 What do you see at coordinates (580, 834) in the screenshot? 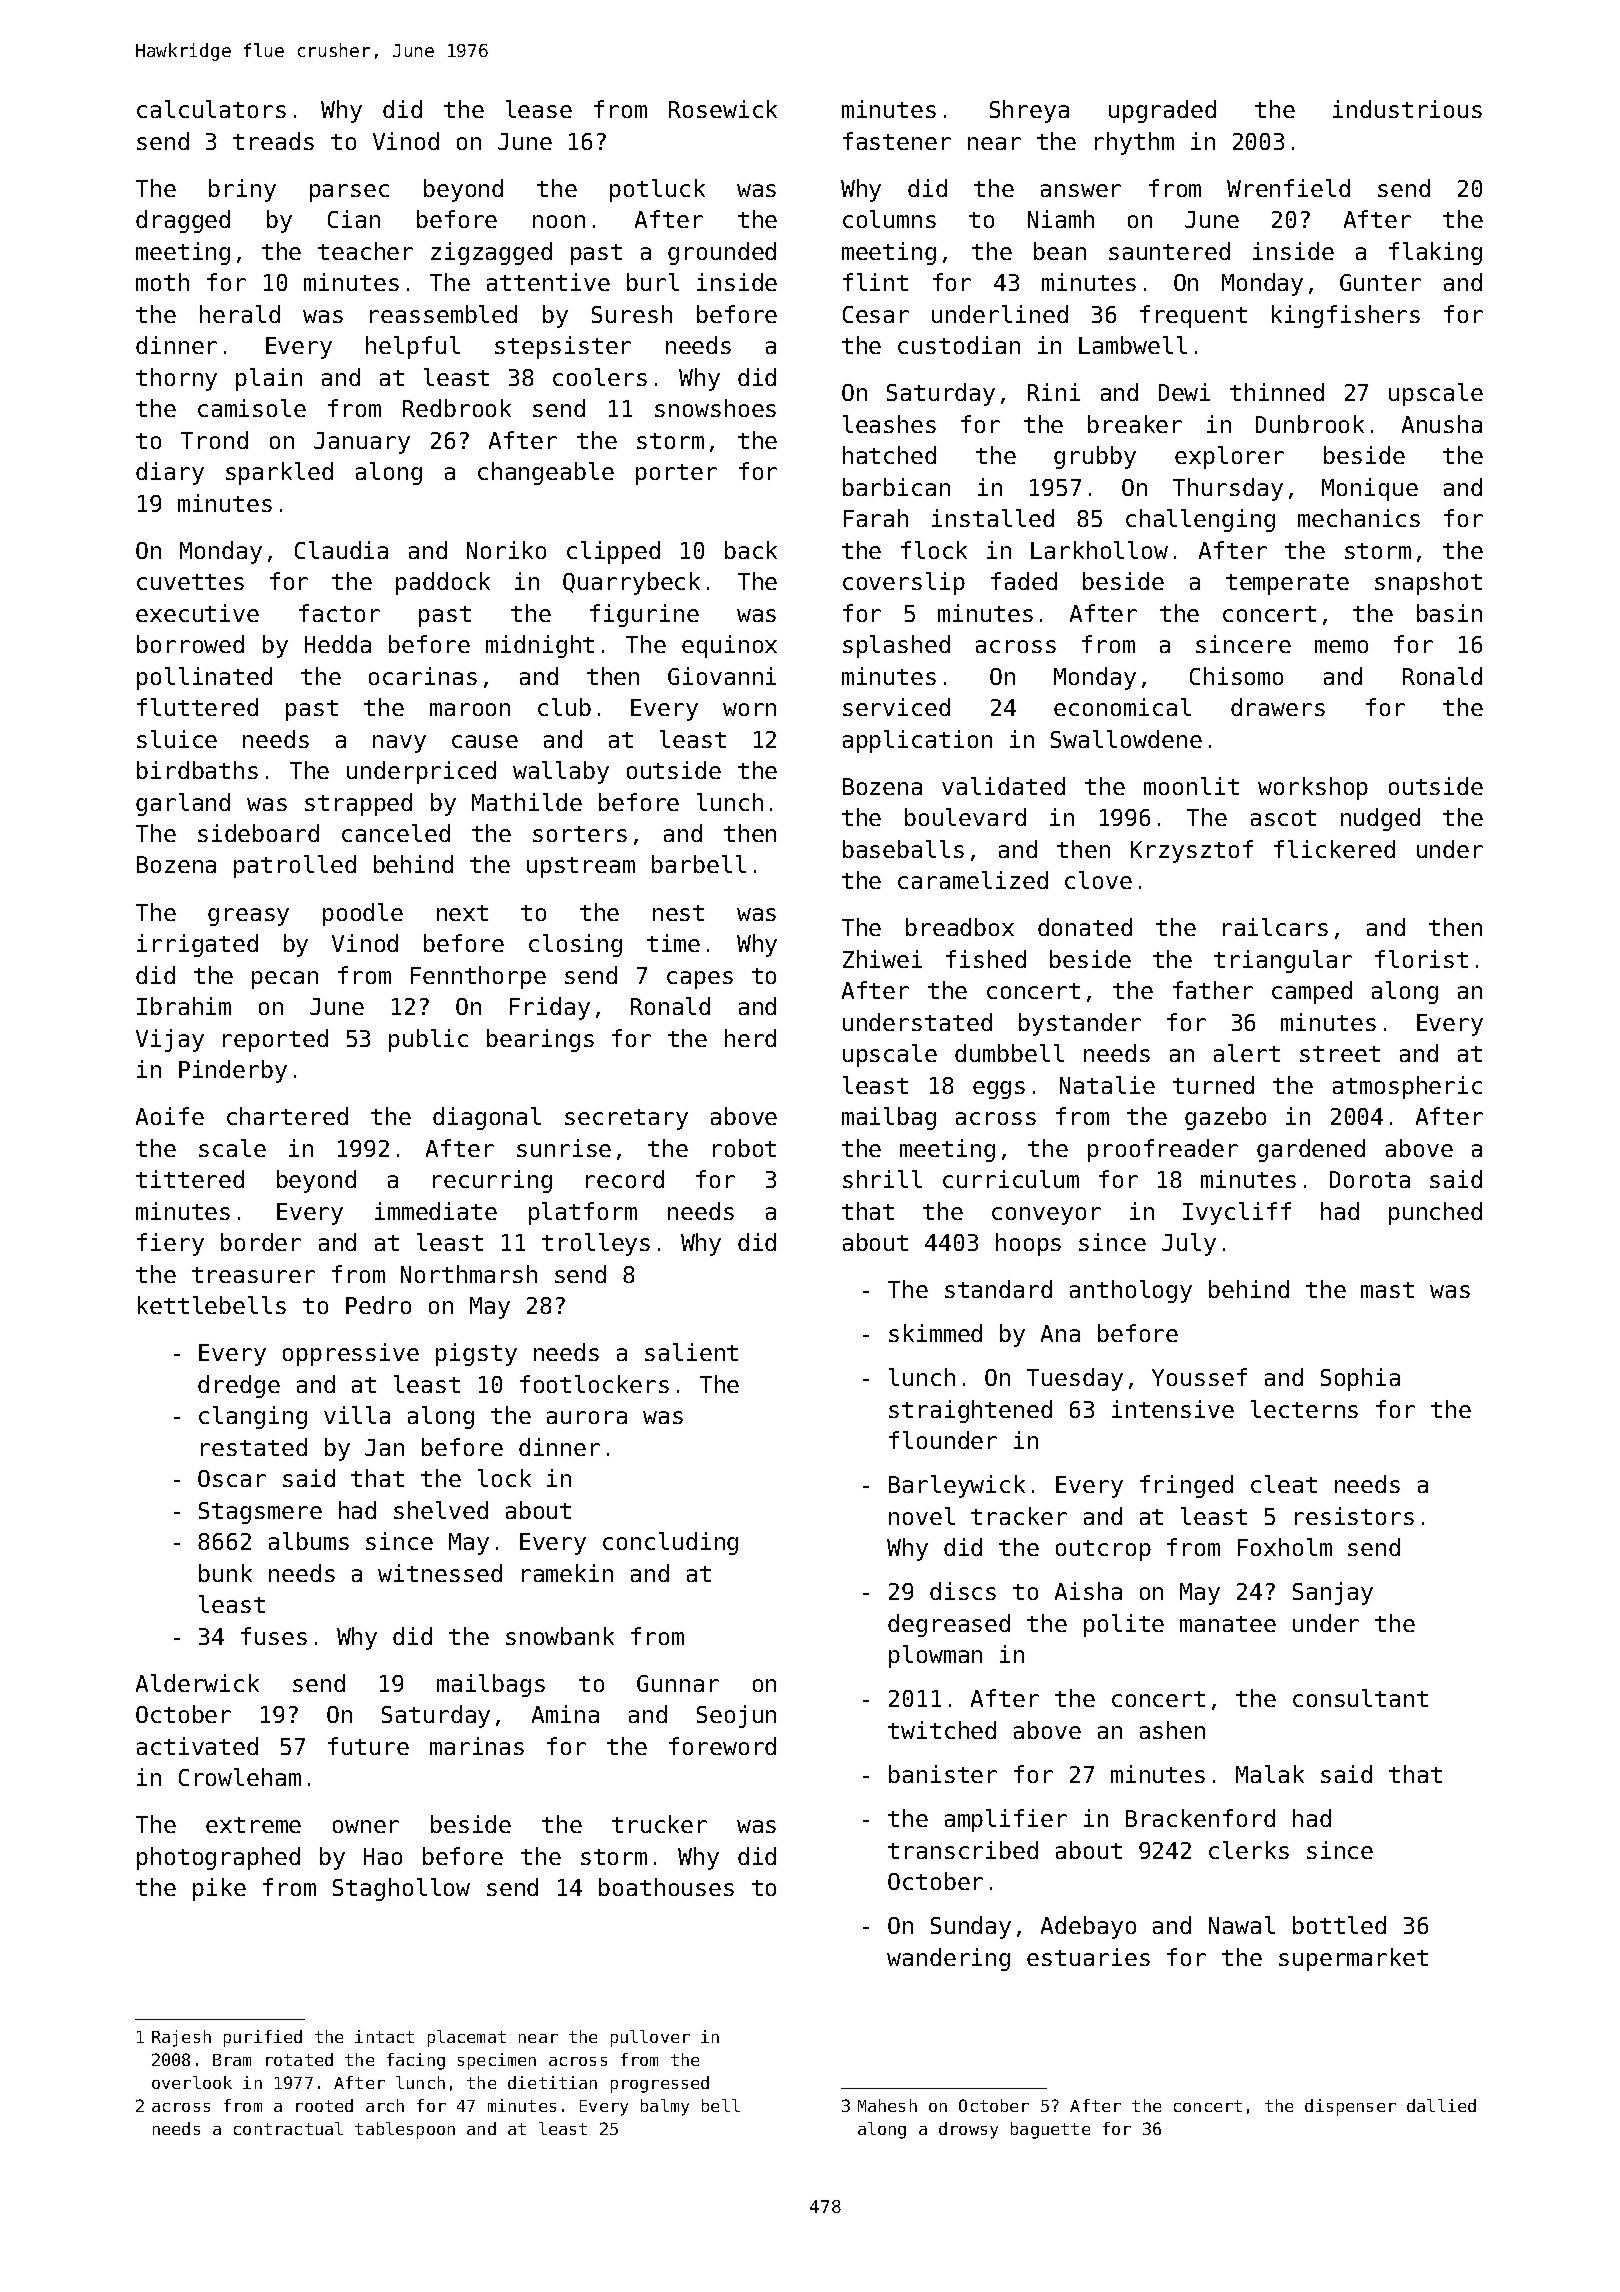
I see `sorters` at bounding box center [580, 834].
